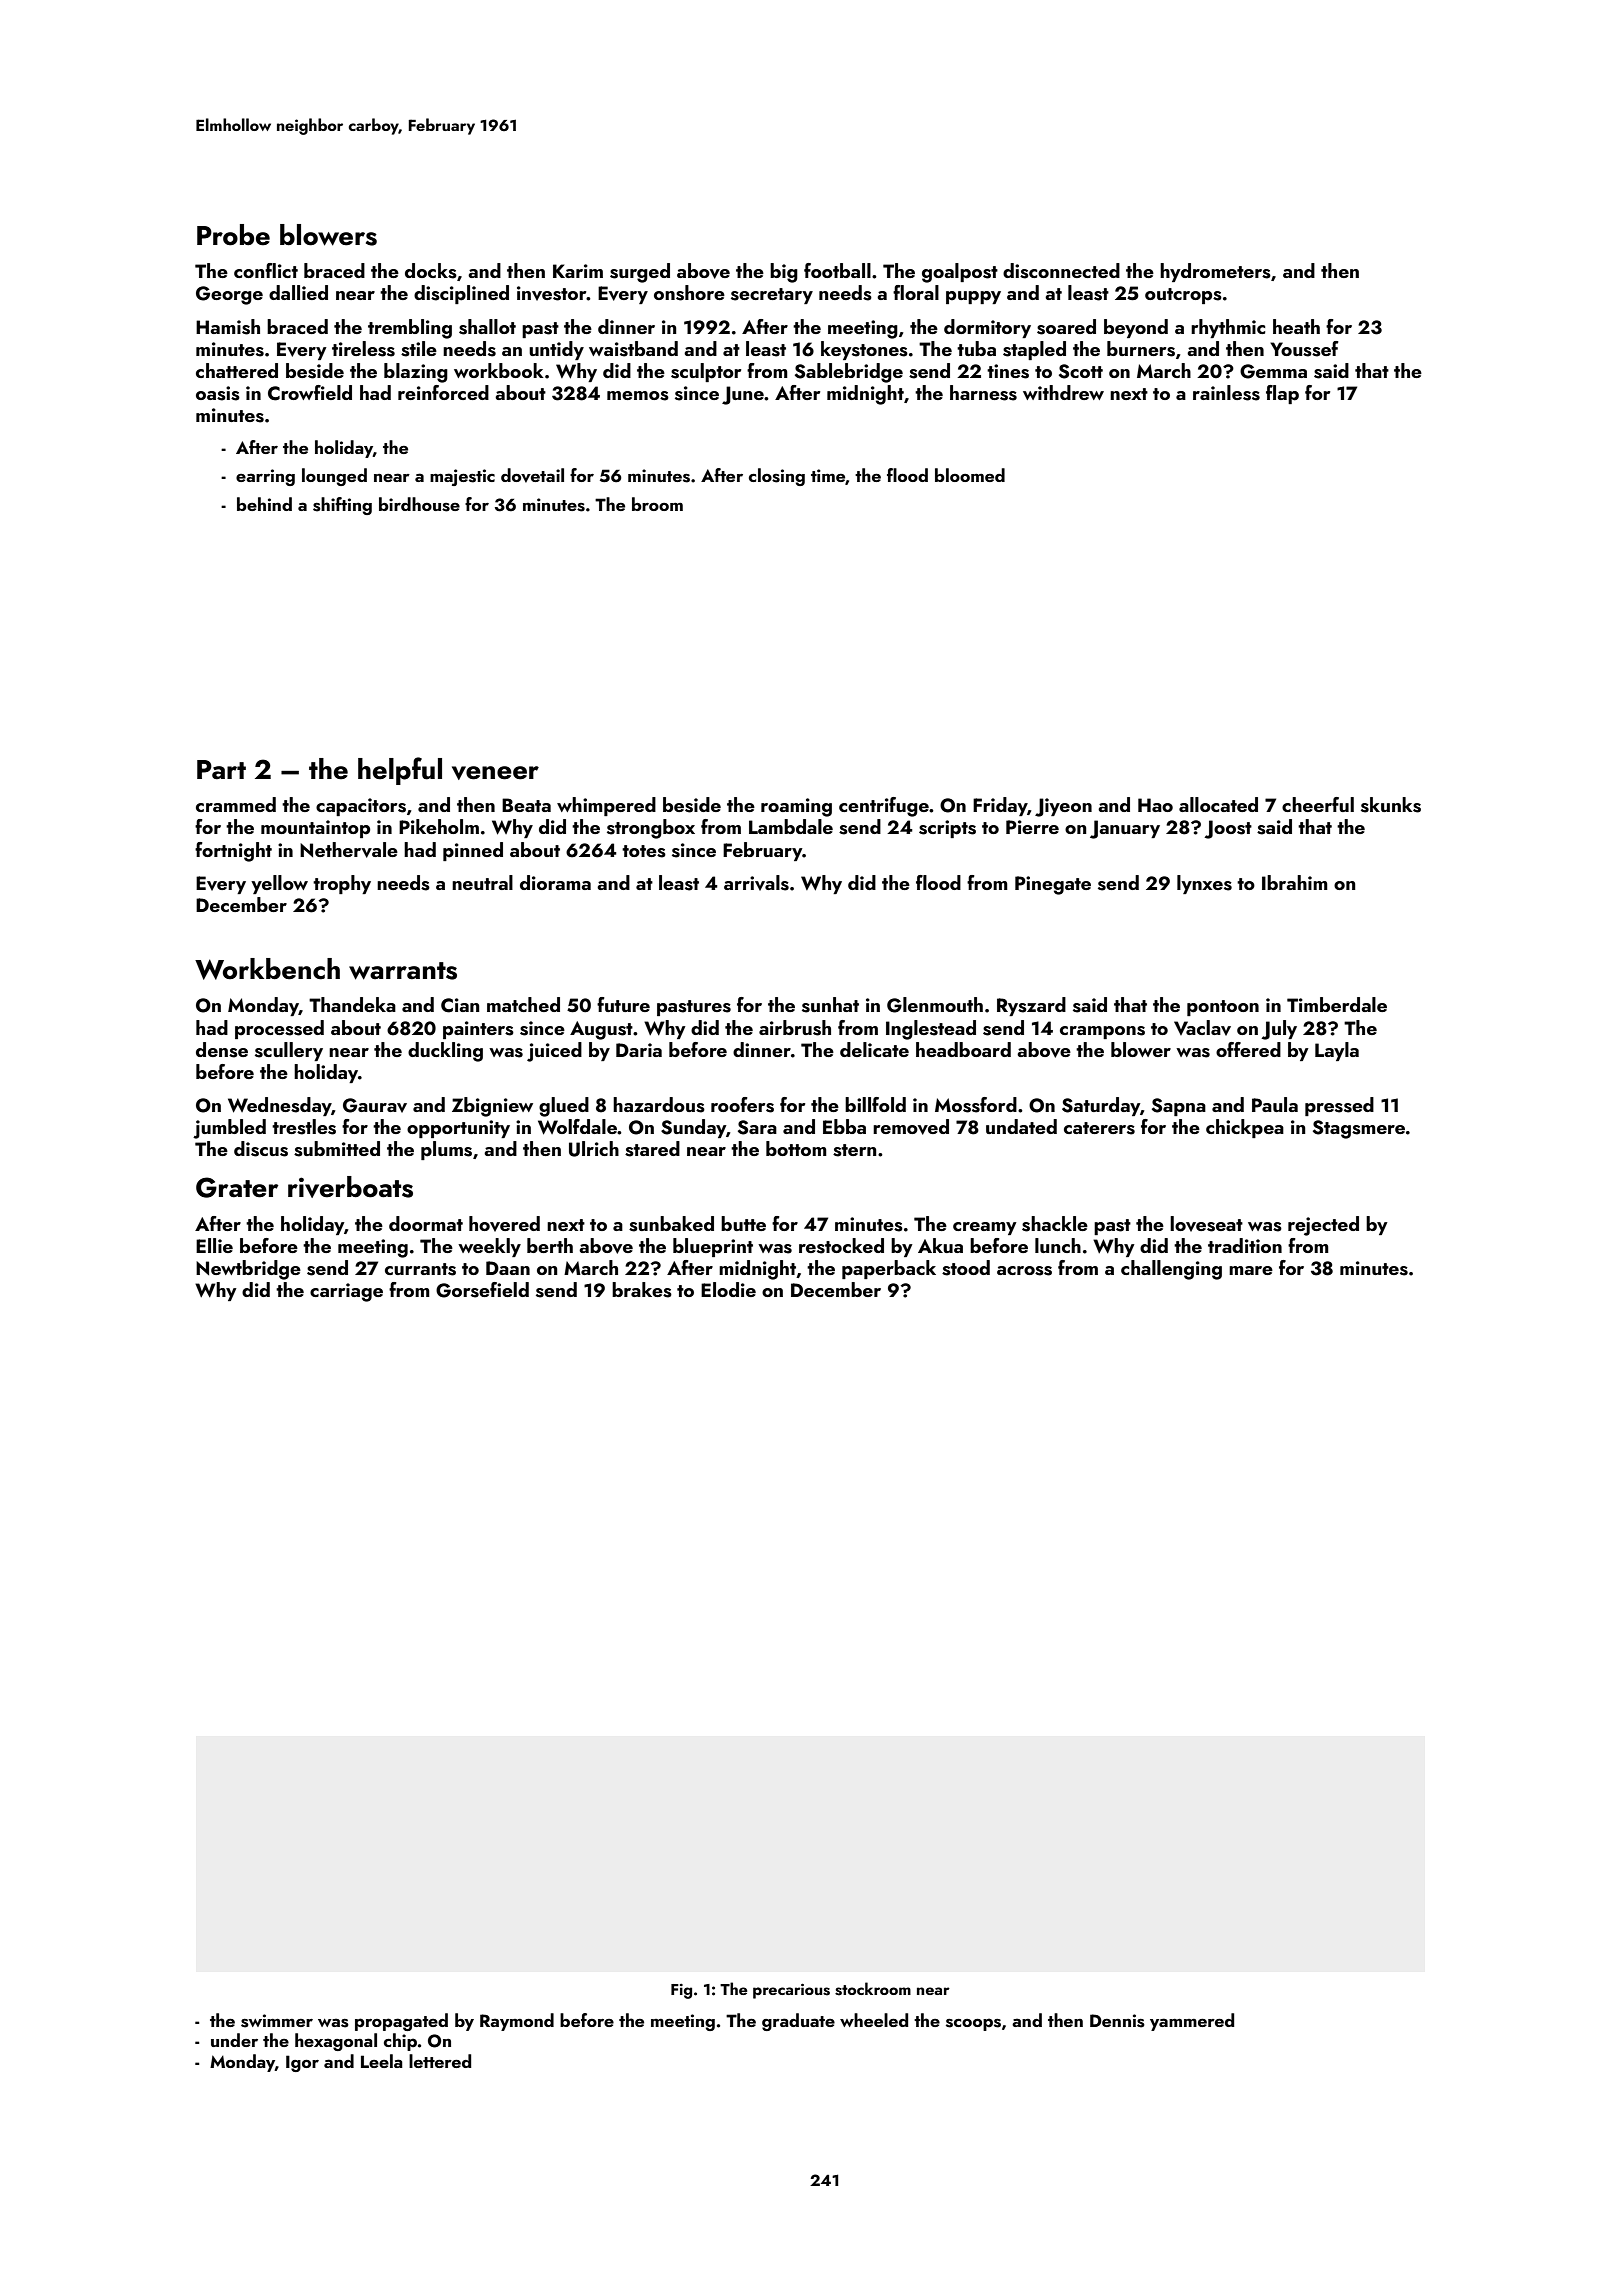 This document has height=2292, width=1620. What do you see at coordinates (482, 1290) in the document?
I see `Gorsefield` at bounding box center [482, 1290].
